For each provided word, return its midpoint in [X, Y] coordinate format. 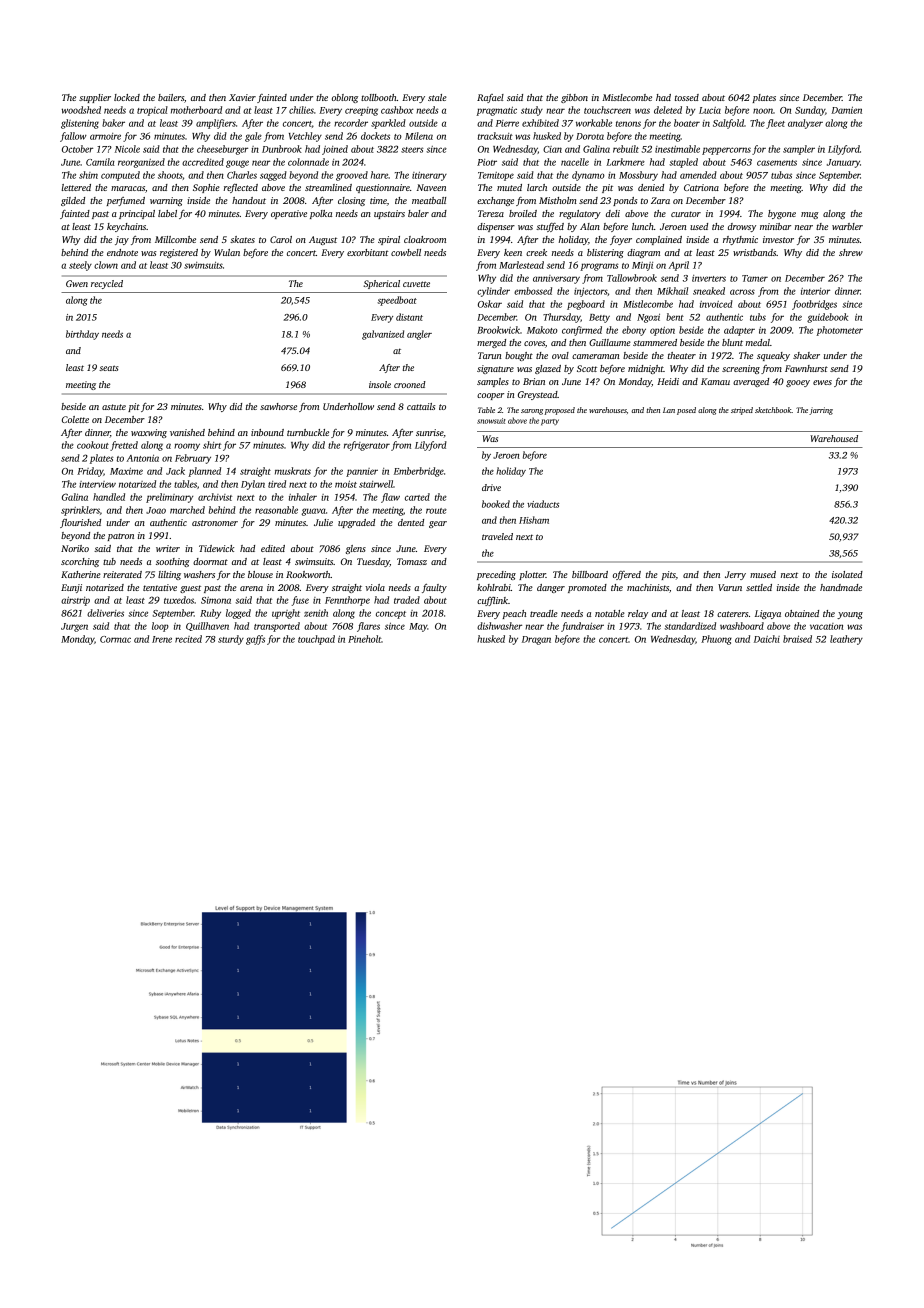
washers [199, 574]
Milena [419, 136]
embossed [533, 291]
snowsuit [491, 421]
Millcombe [175, 239]
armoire [105, 136]
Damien [846, 110]
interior [815, 291]
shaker [806, 355]
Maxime [126, 471]
